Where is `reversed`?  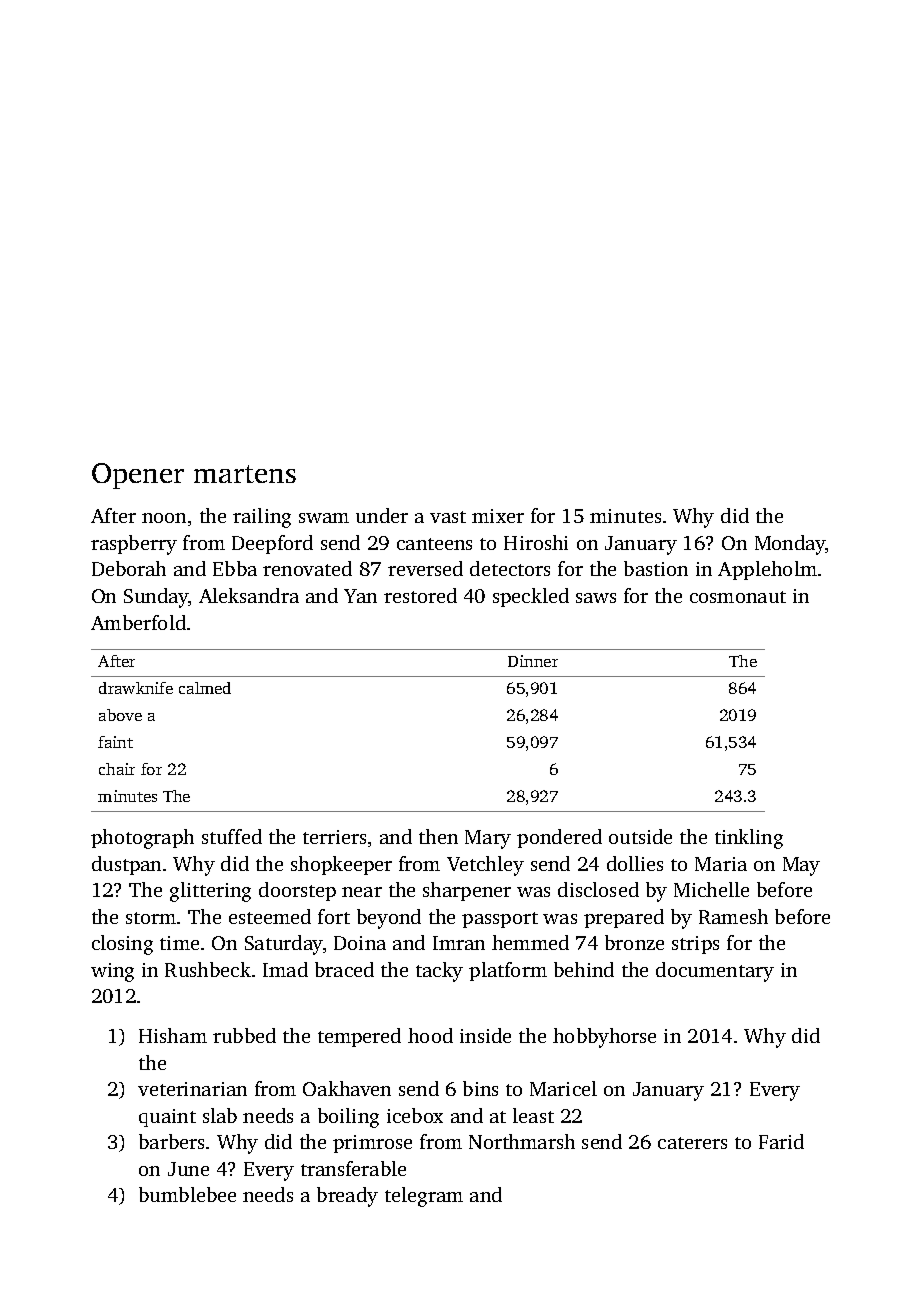
reversed is located at coordinates (425, 568).
